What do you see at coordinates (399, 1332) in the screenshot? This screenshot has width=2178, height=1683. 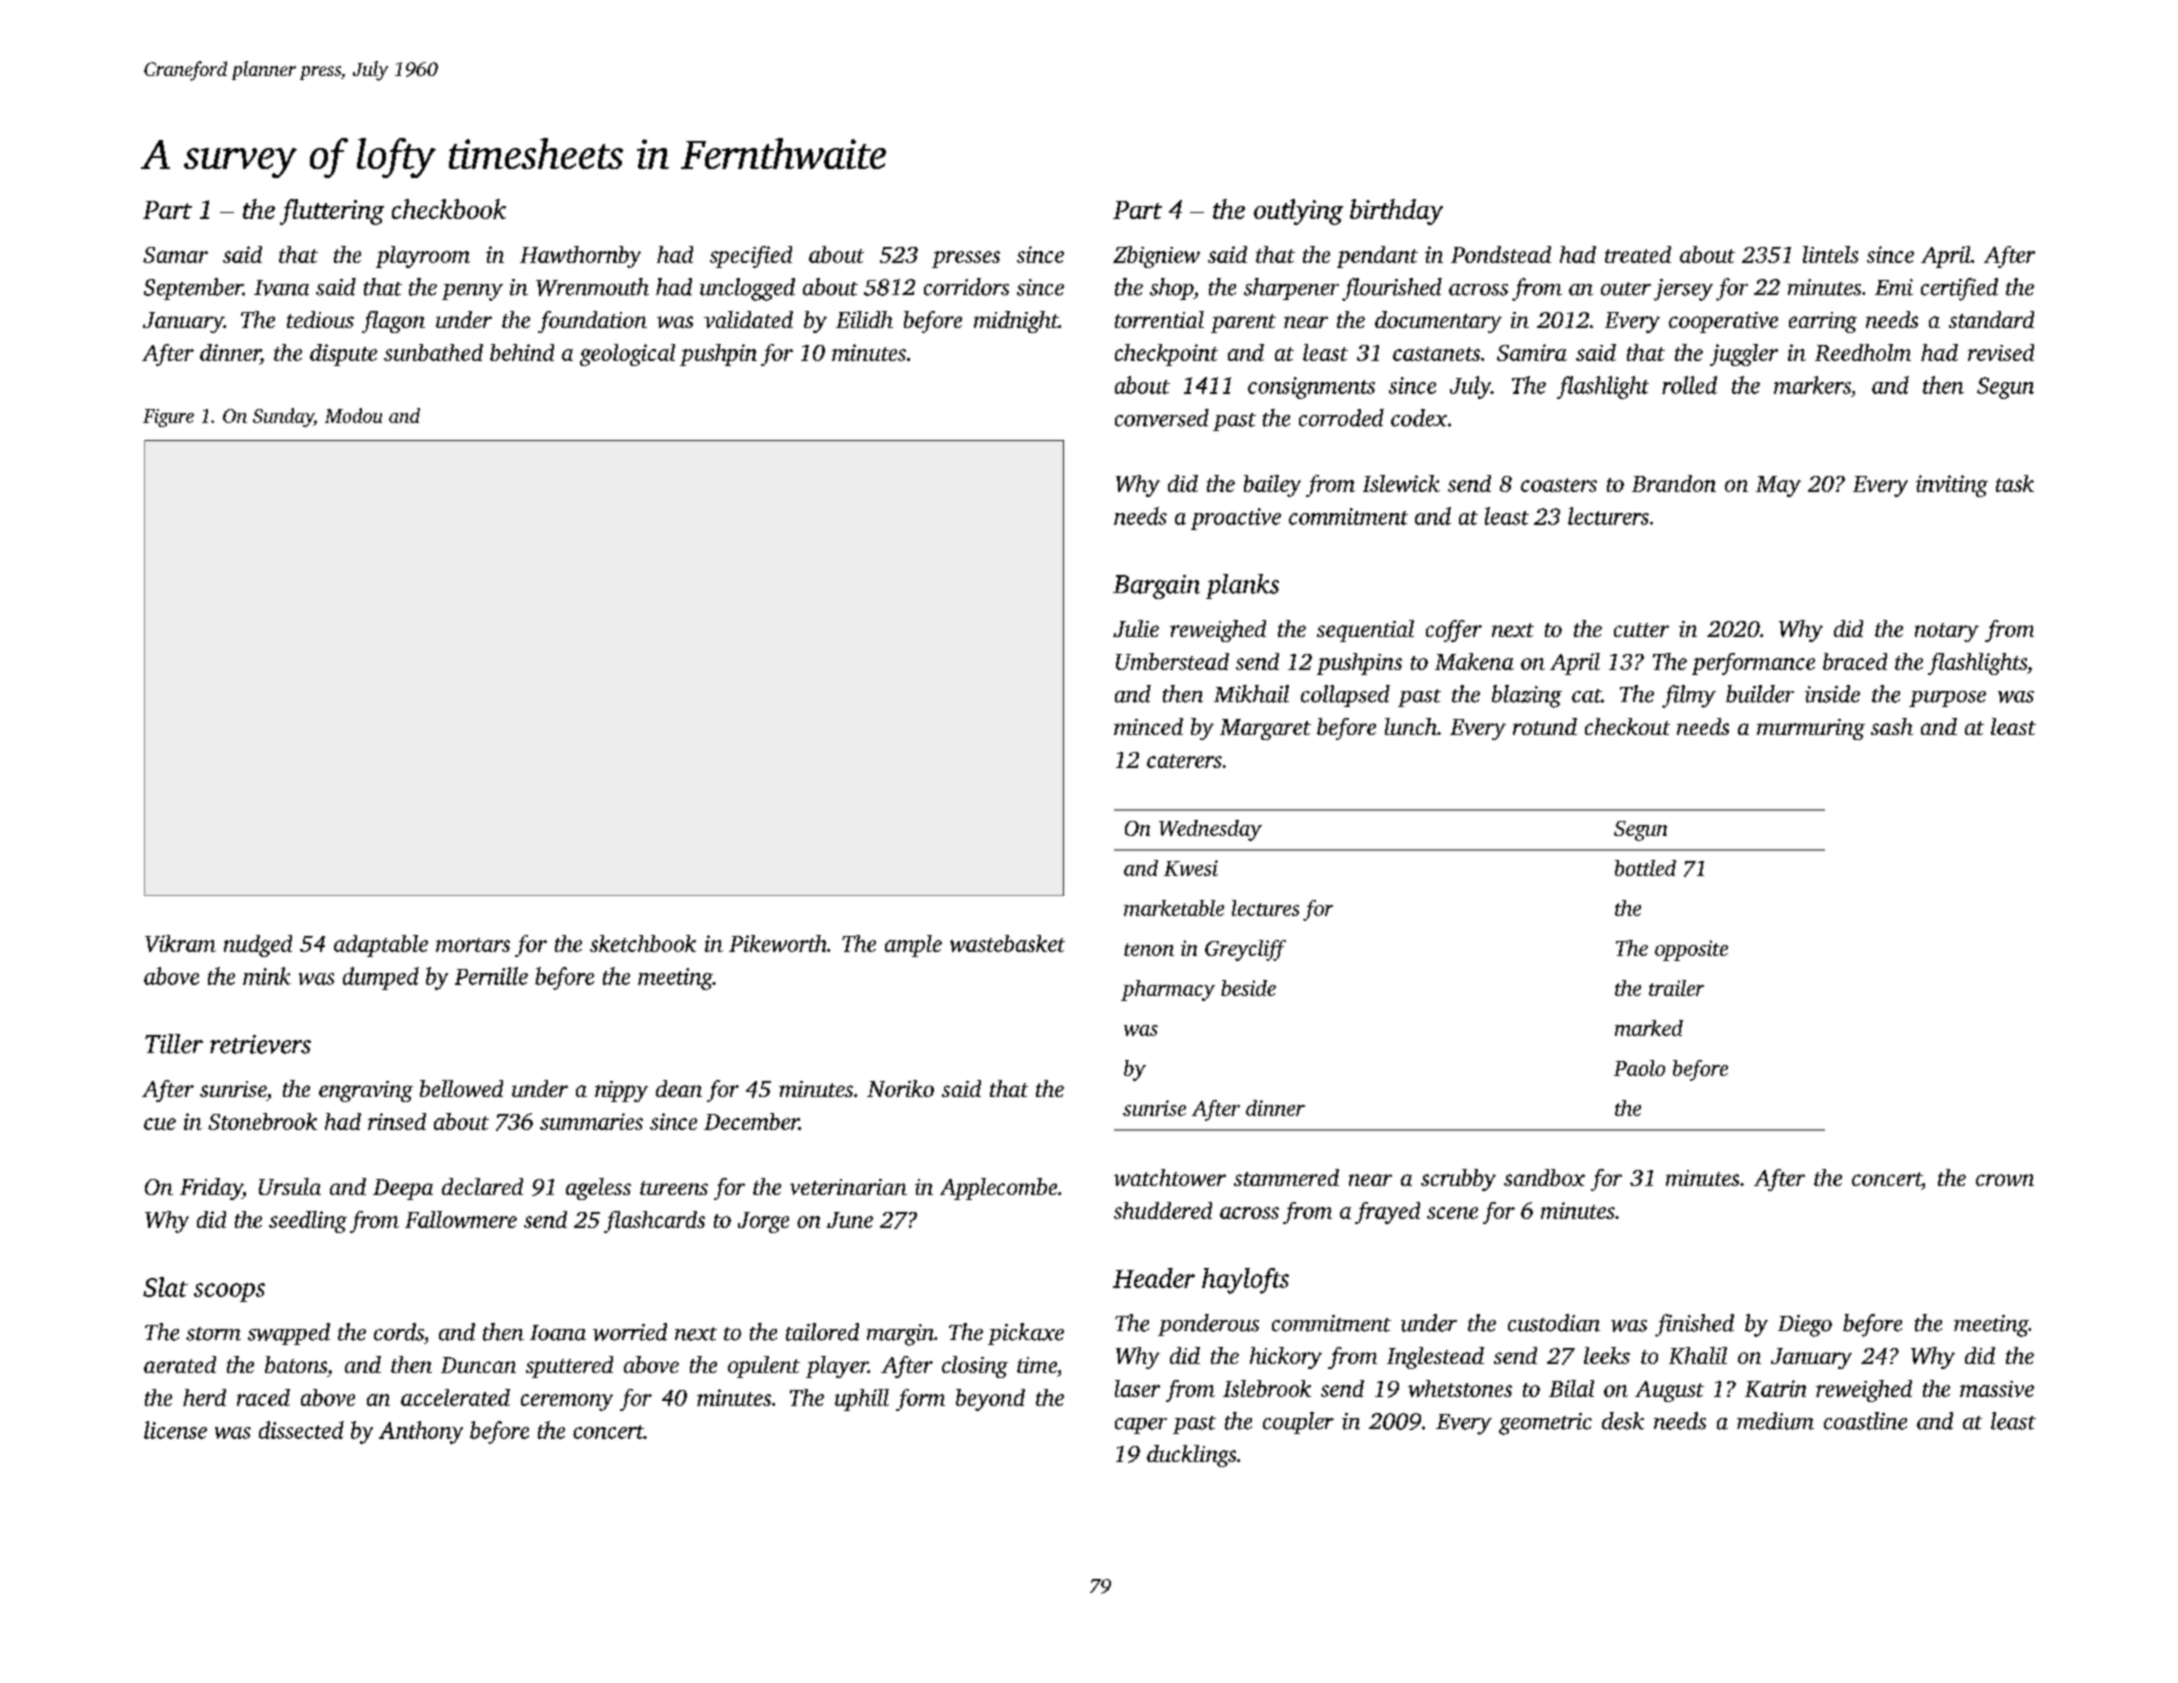 I see `cords` at bounding box center [399, 1332].
